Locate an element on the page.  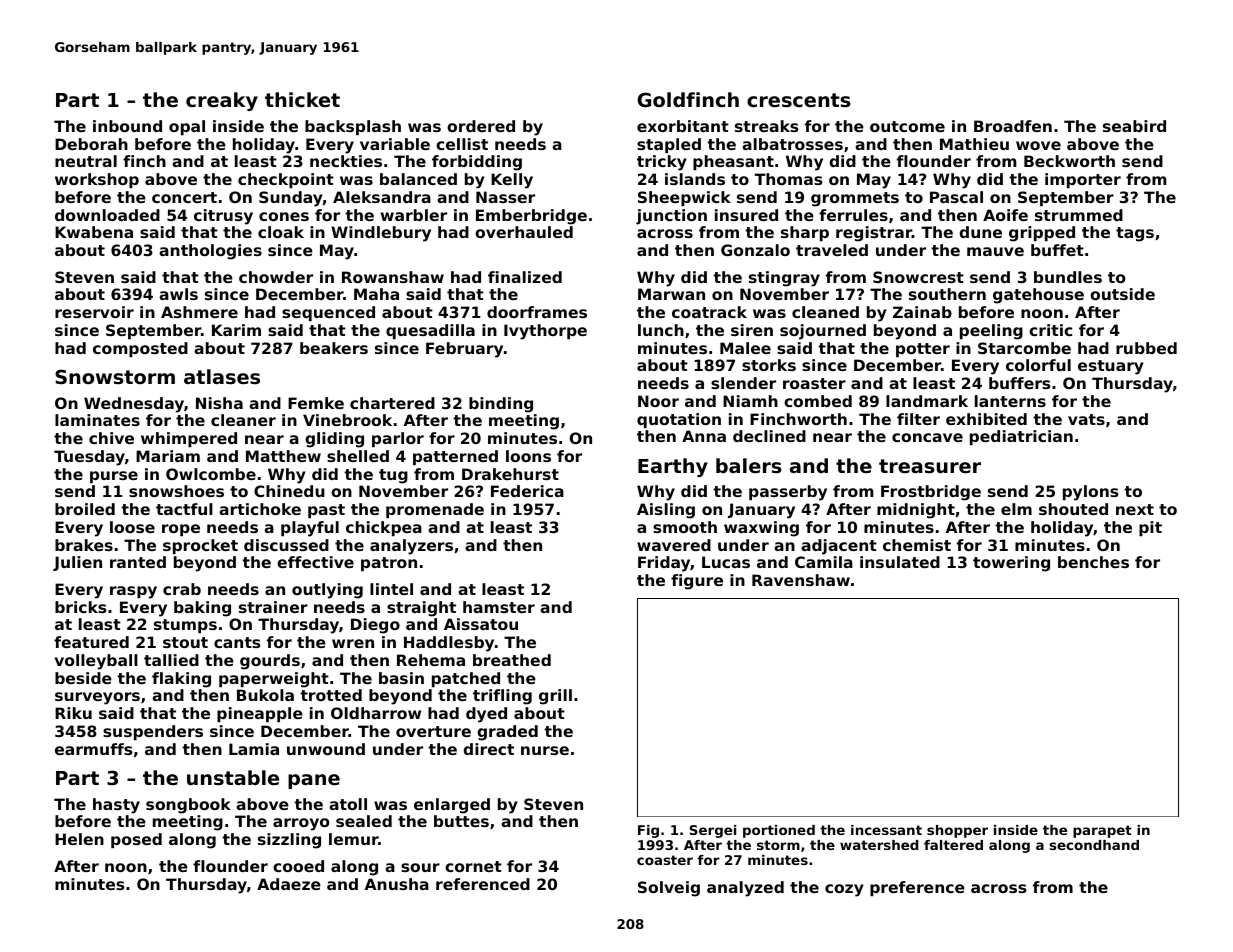
tags is located at coordinates (1135, 234).
